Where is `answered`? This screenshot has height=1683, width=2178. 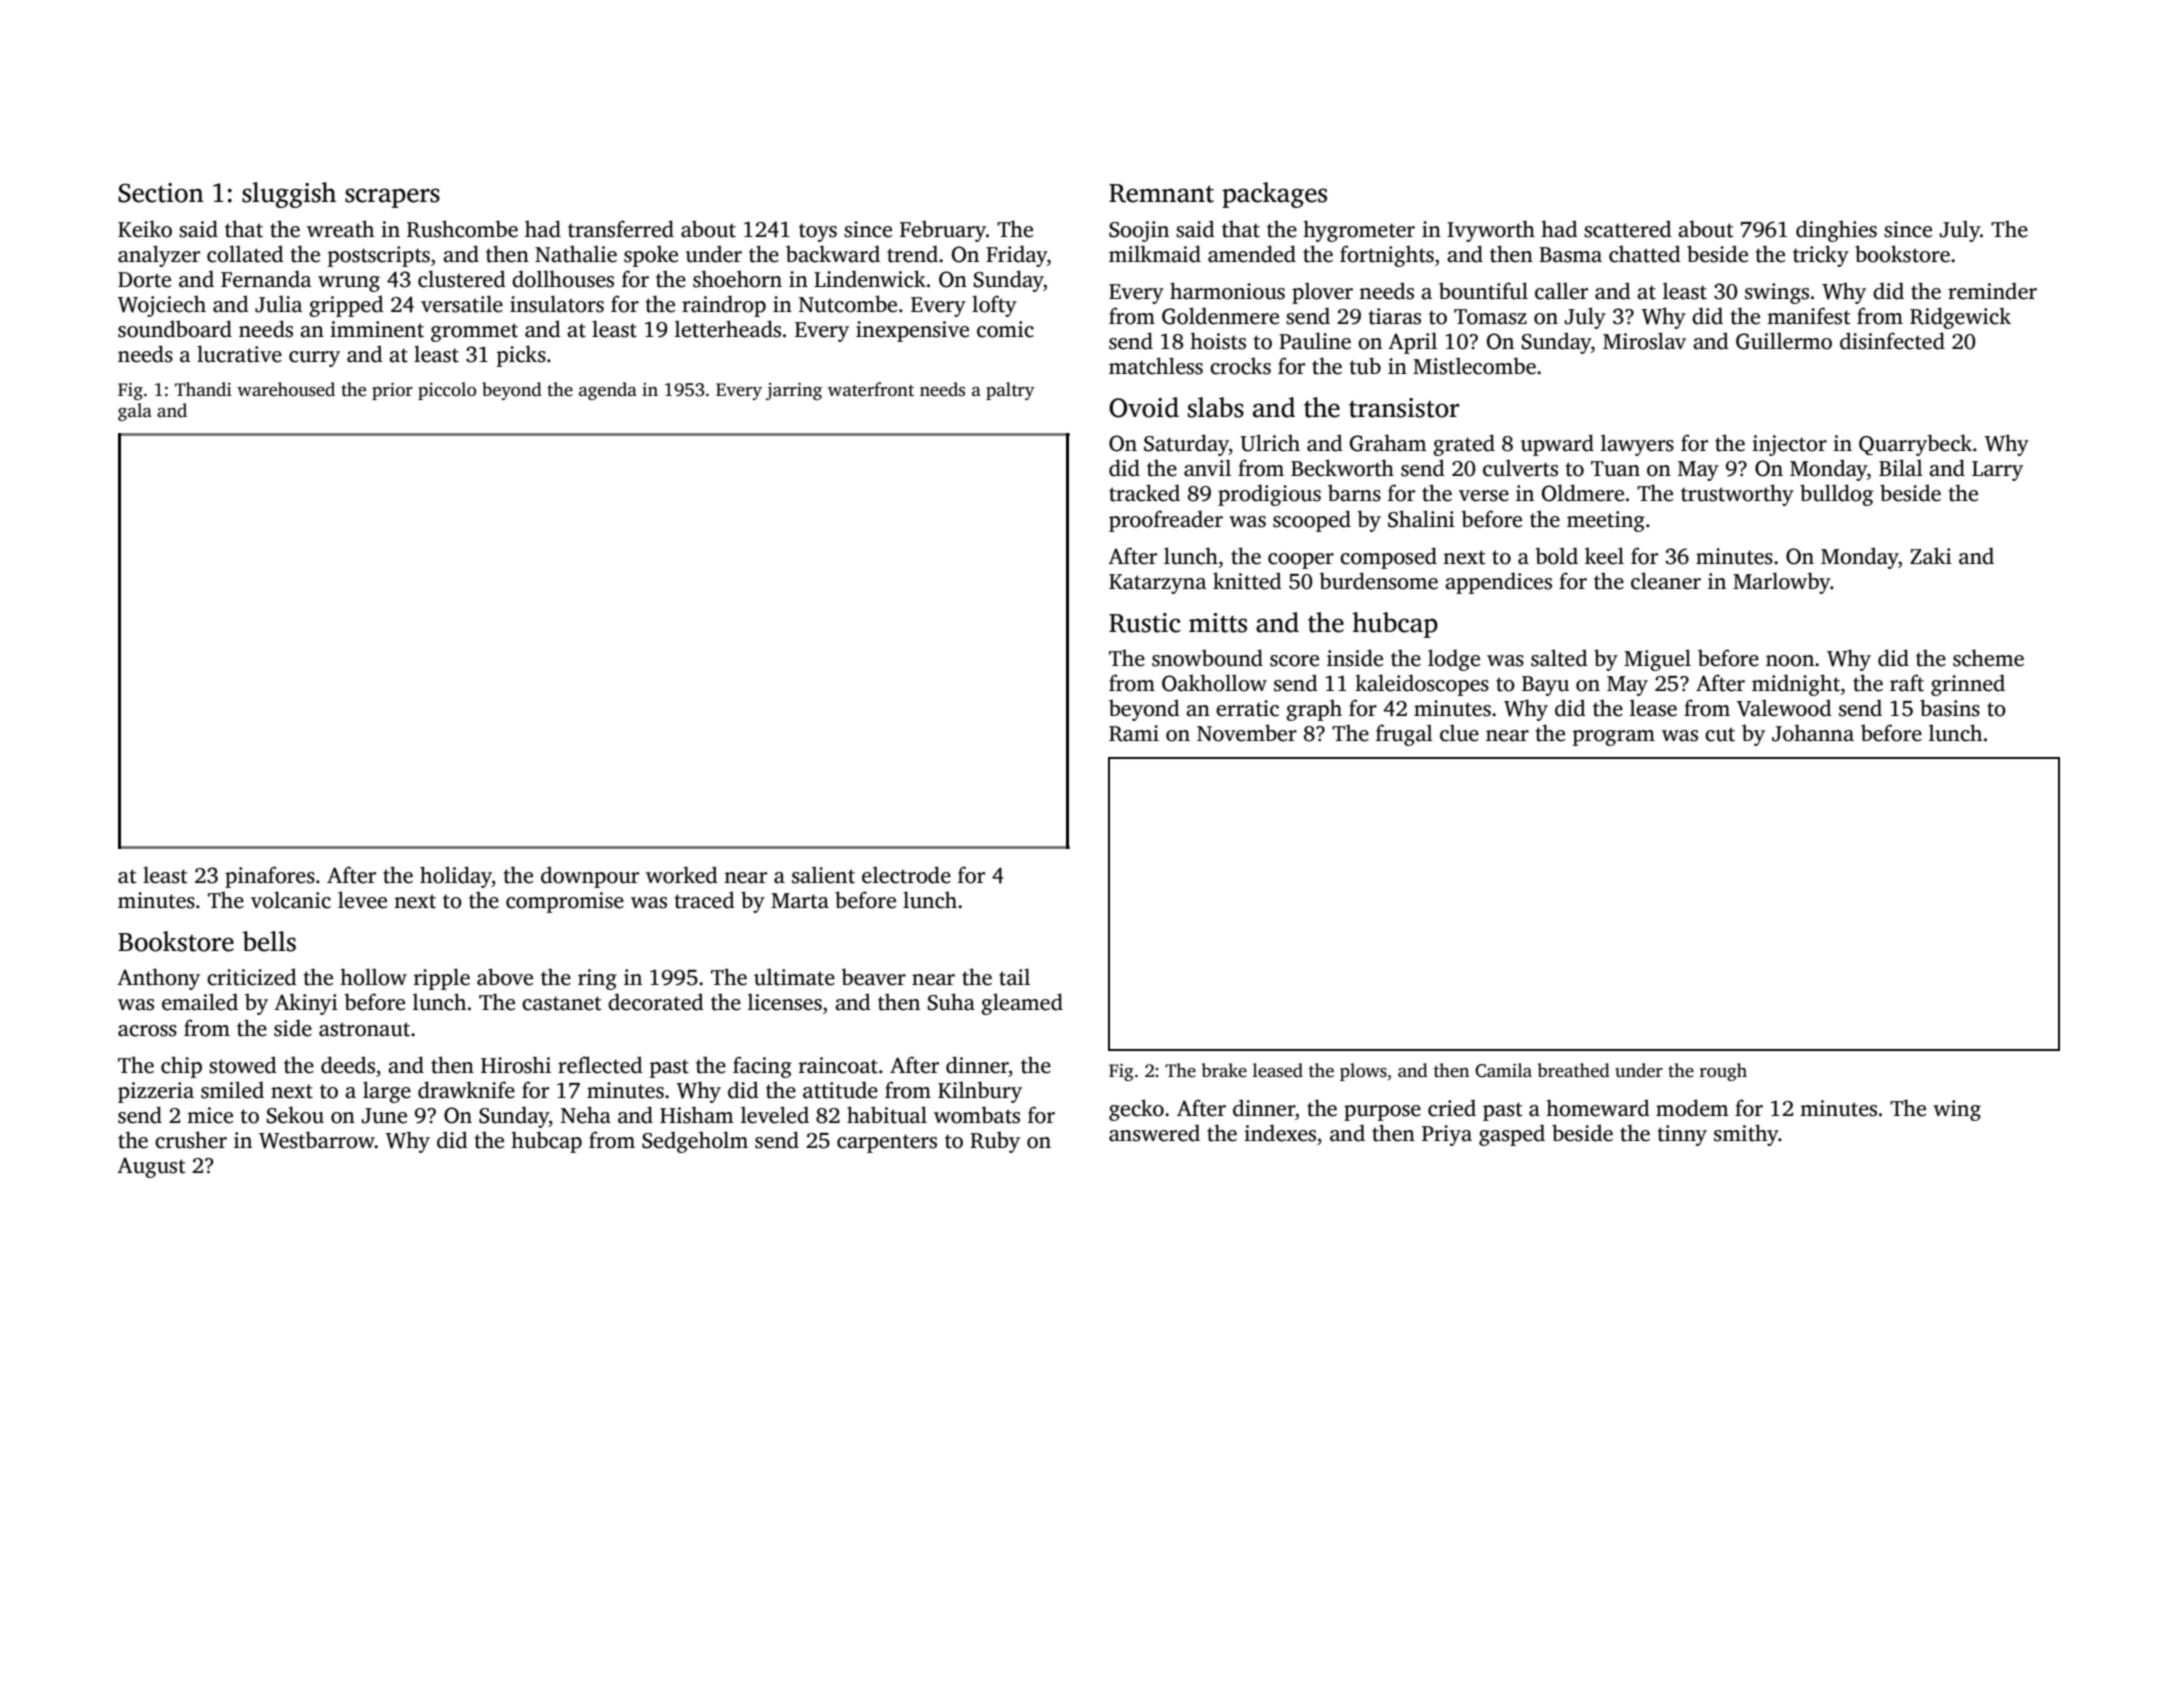
answered is located at coordinates (1154, 1133).
